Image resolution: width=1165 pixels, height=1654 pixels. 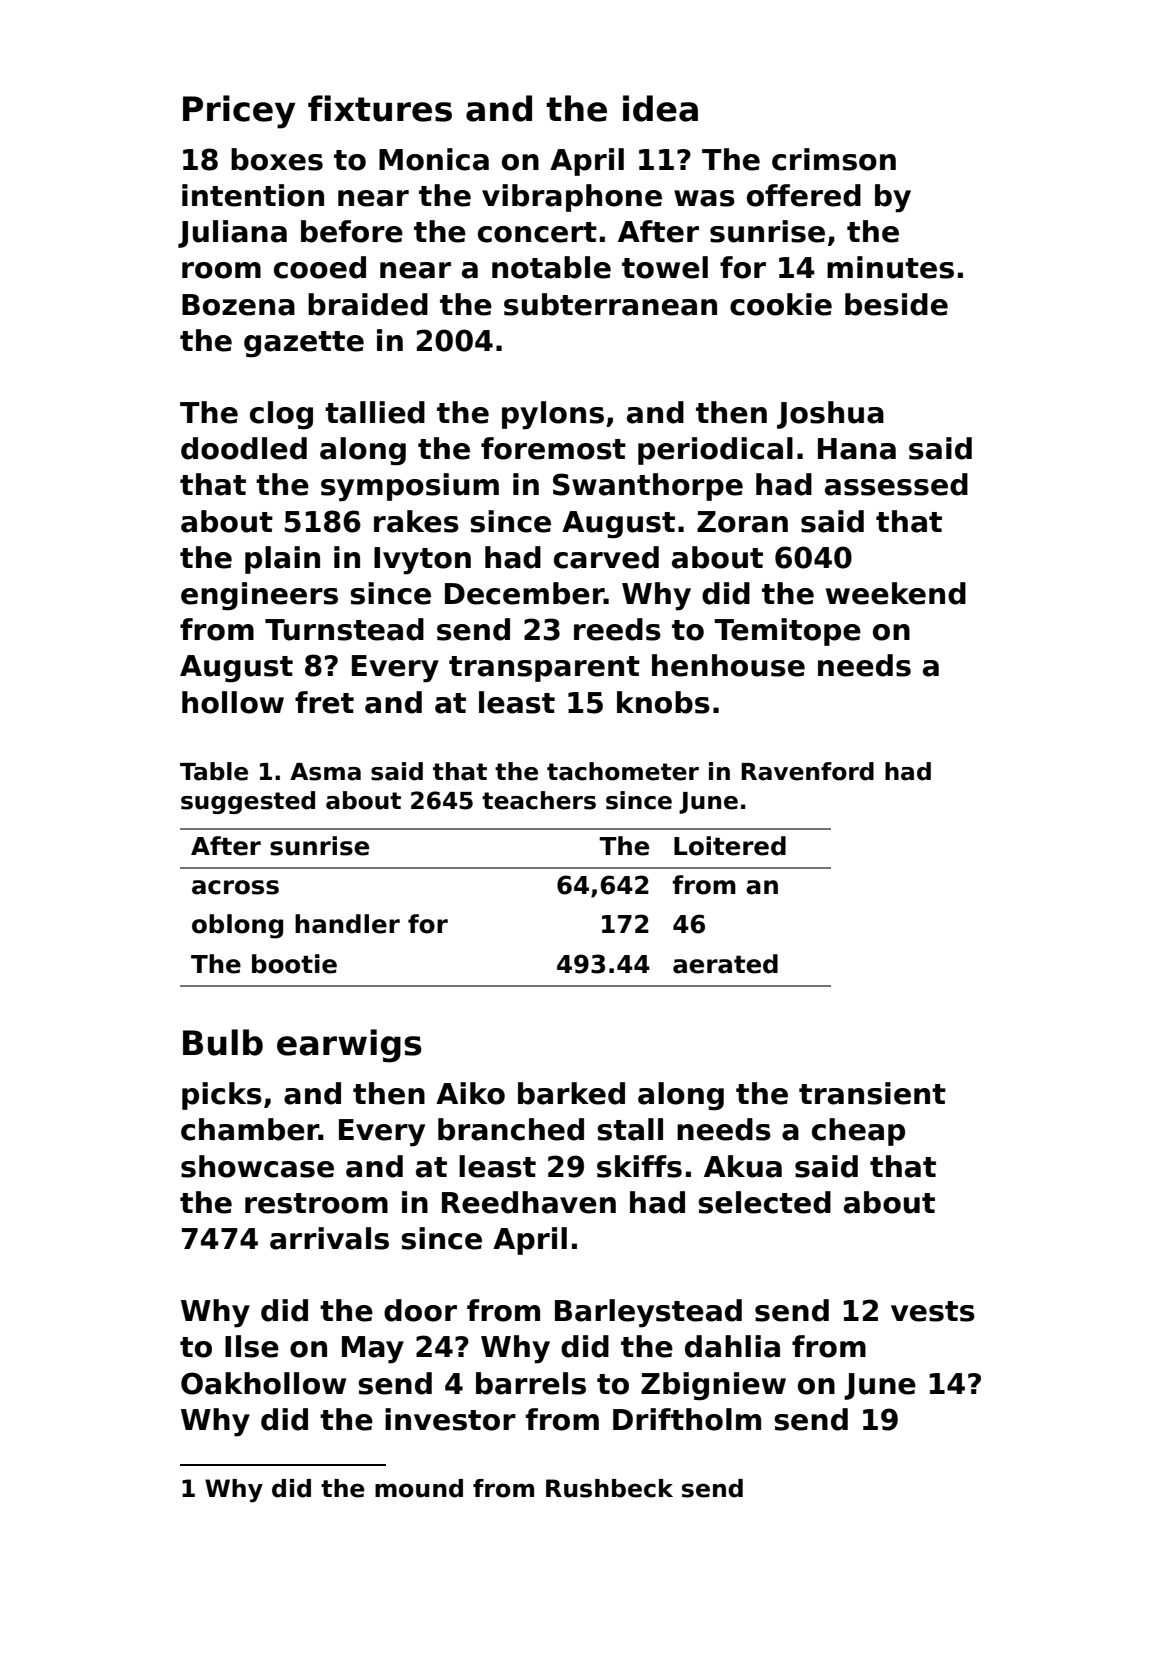 I want to click on handler, so click(x=347, y=924).
